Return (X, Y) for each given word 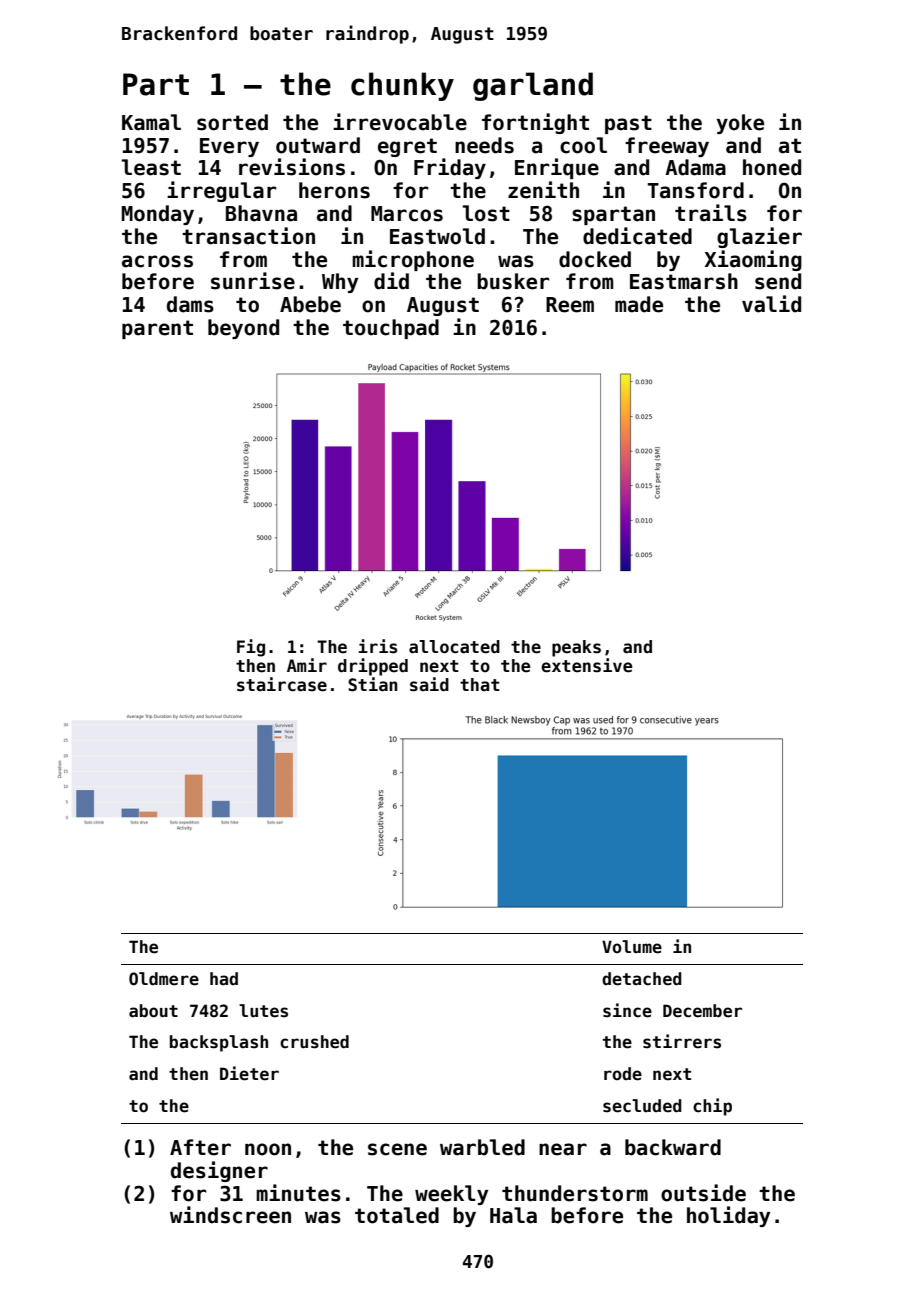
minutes (298, 1193)
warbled (482, 1147)
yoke (740, 124)
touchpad (391, 329)
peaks (576, 648)
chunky (402, 86)
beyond (243, 329)
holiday (728, 1216)
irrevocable (400, 122)
